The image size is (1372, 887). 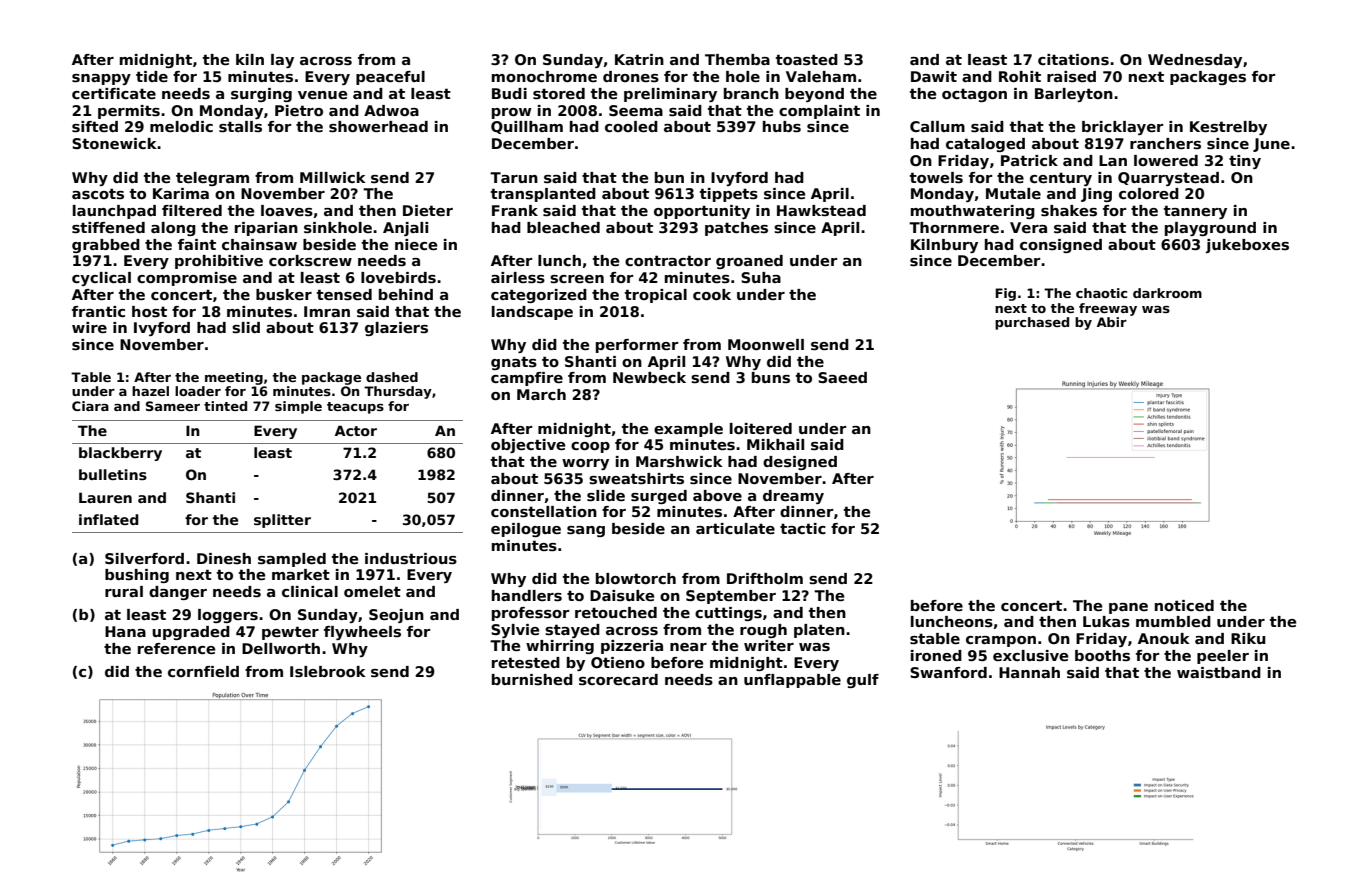 What do you see at coordinates (639, 59) in the screenshot?
I see `Katrin` at bounding box center [639, 59].
